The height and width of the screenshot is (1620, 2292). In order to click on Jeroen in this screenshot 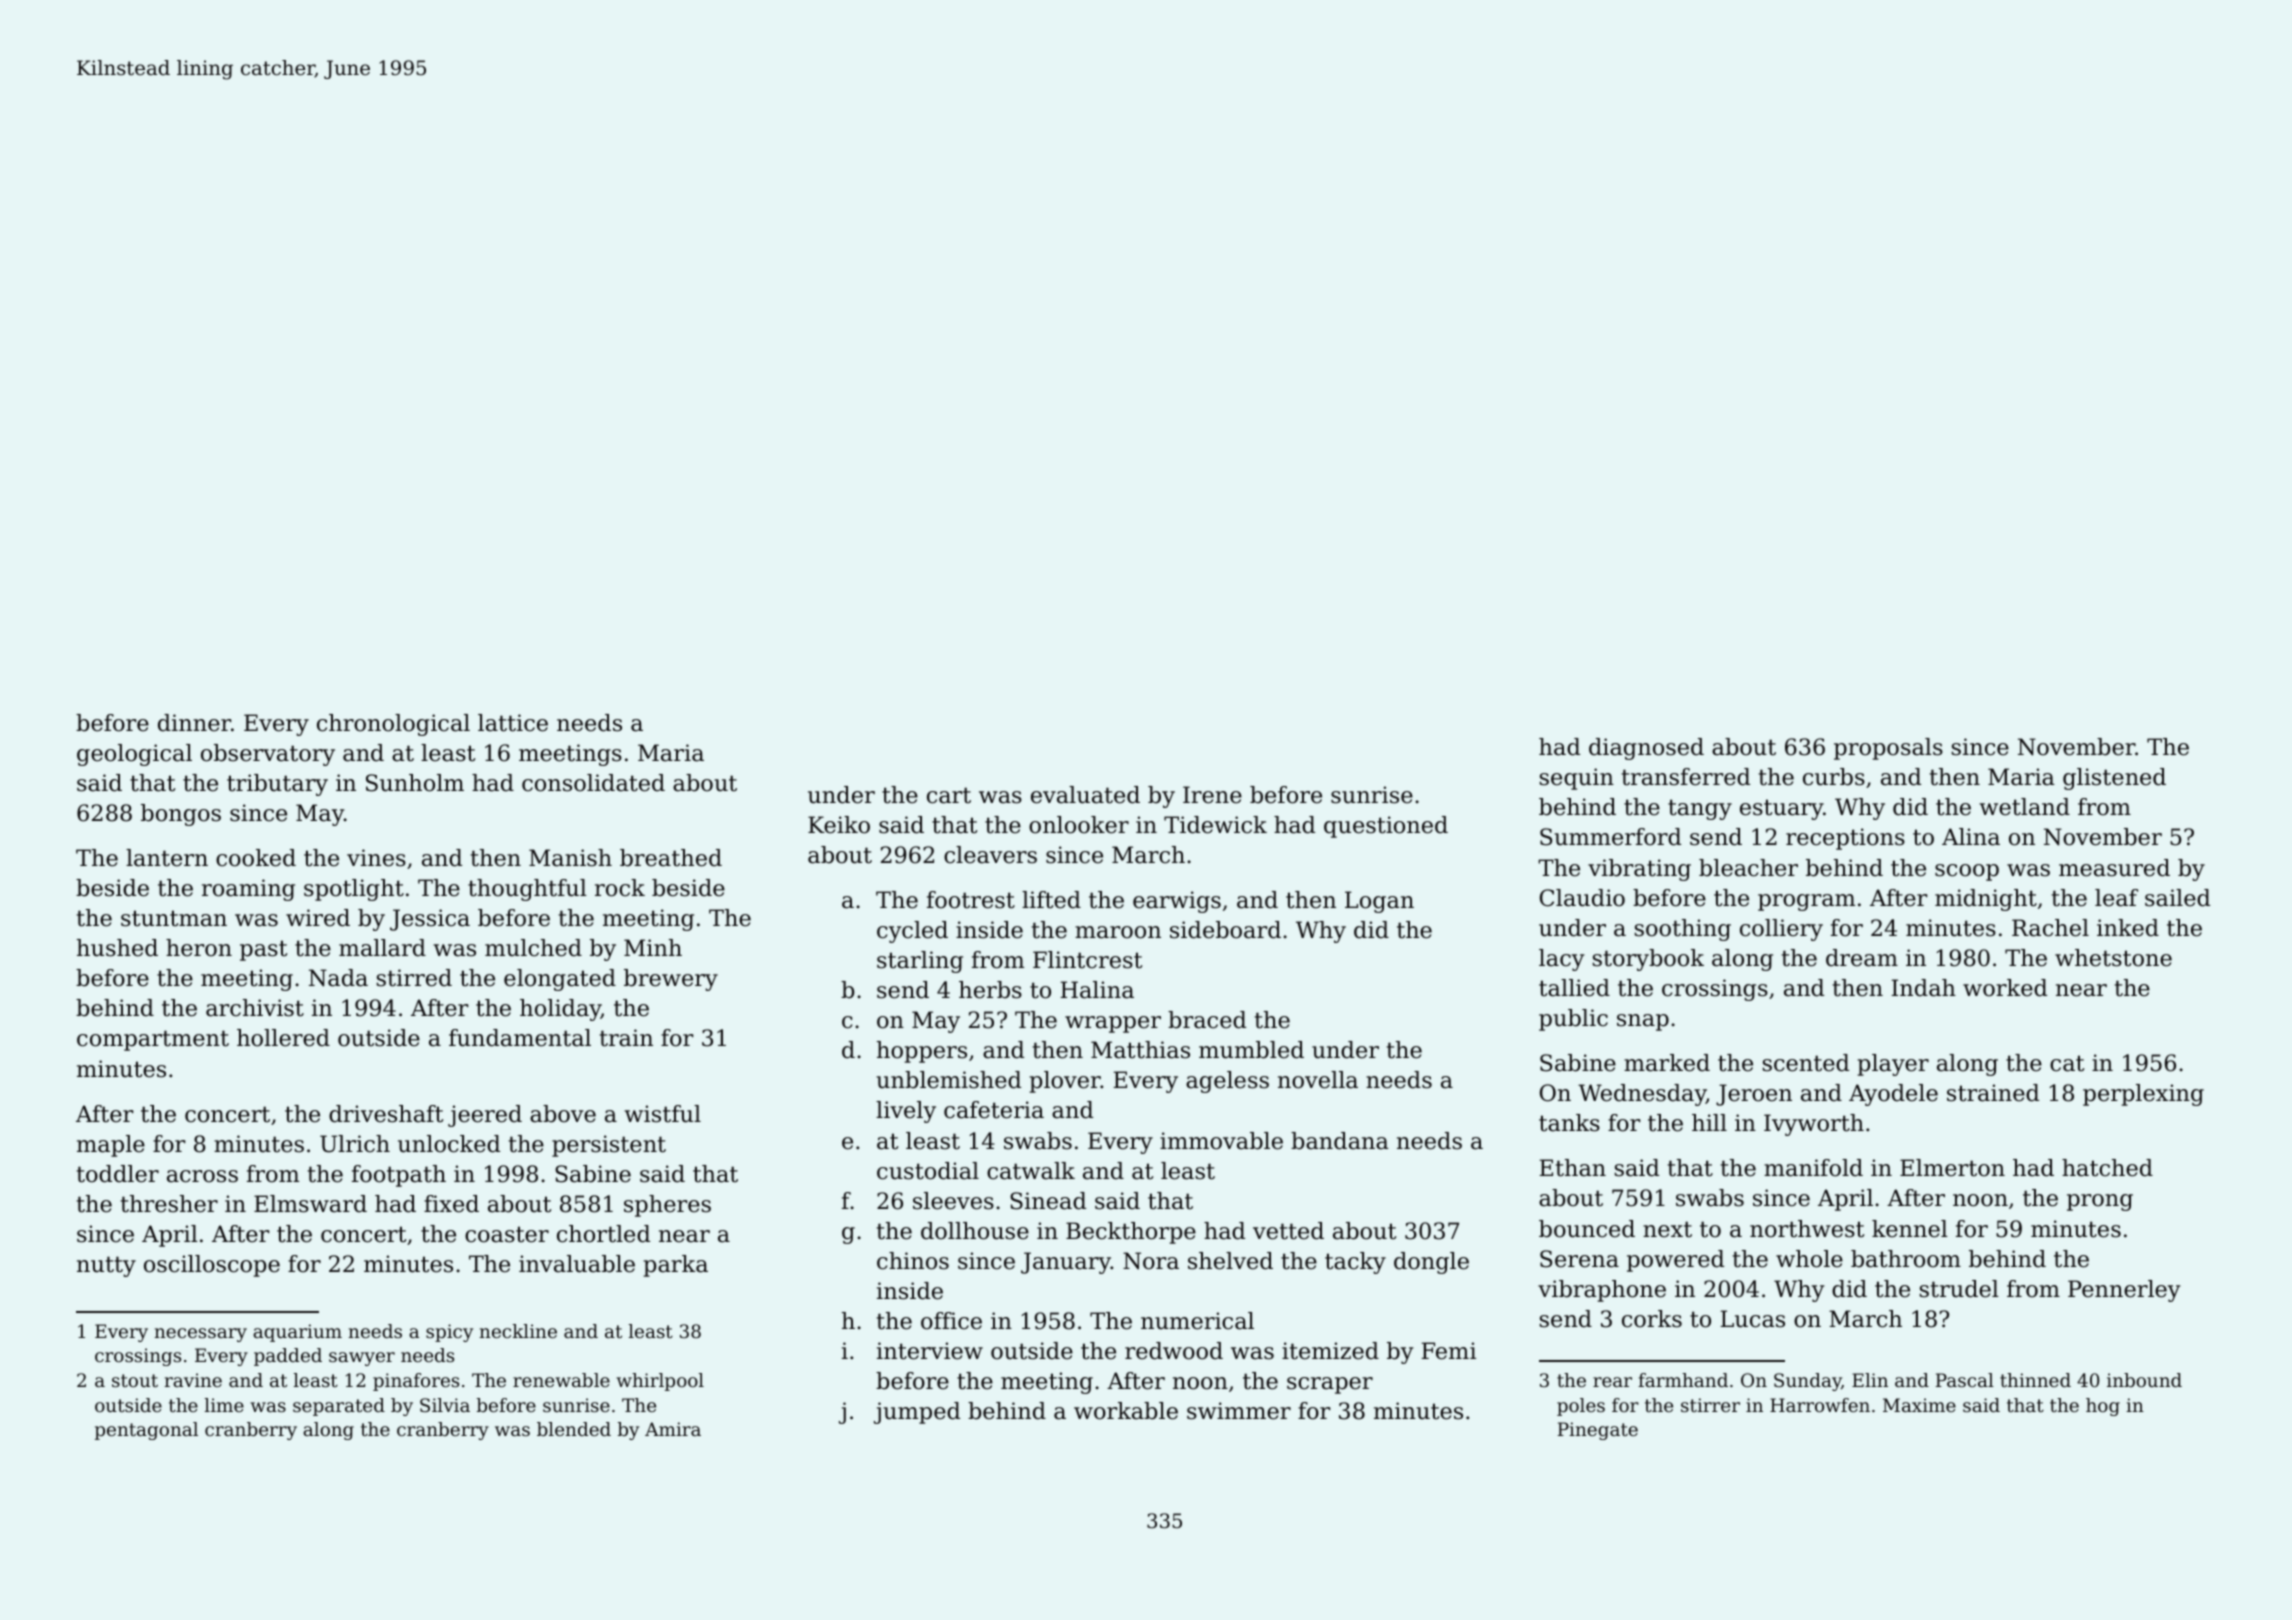, I will do `click(1754, 1095)`.
